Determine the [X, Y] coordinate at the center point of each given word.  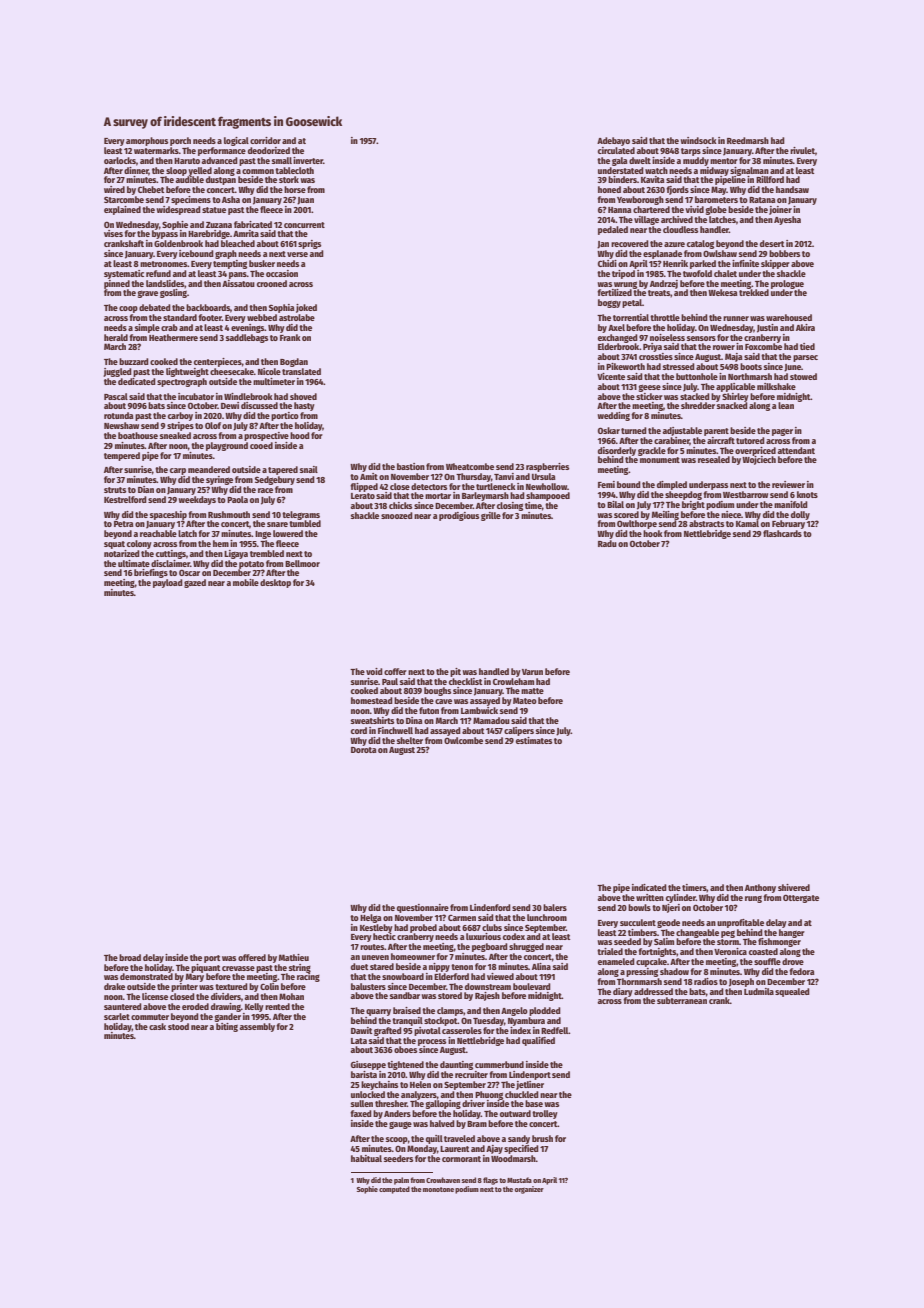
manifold [791, 504]
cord [359, 730]
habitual [366, 1158]
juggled [117, 372]
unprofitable [740, 923]
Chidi [607, 263]
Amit [369, 476]
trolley [545, 1114]
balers [555, 907]
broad [130, 957]
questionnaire [423, 908]
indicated [649, 887]
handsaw [792, 189]
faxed [361, 1113]
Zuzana [219, 225]
